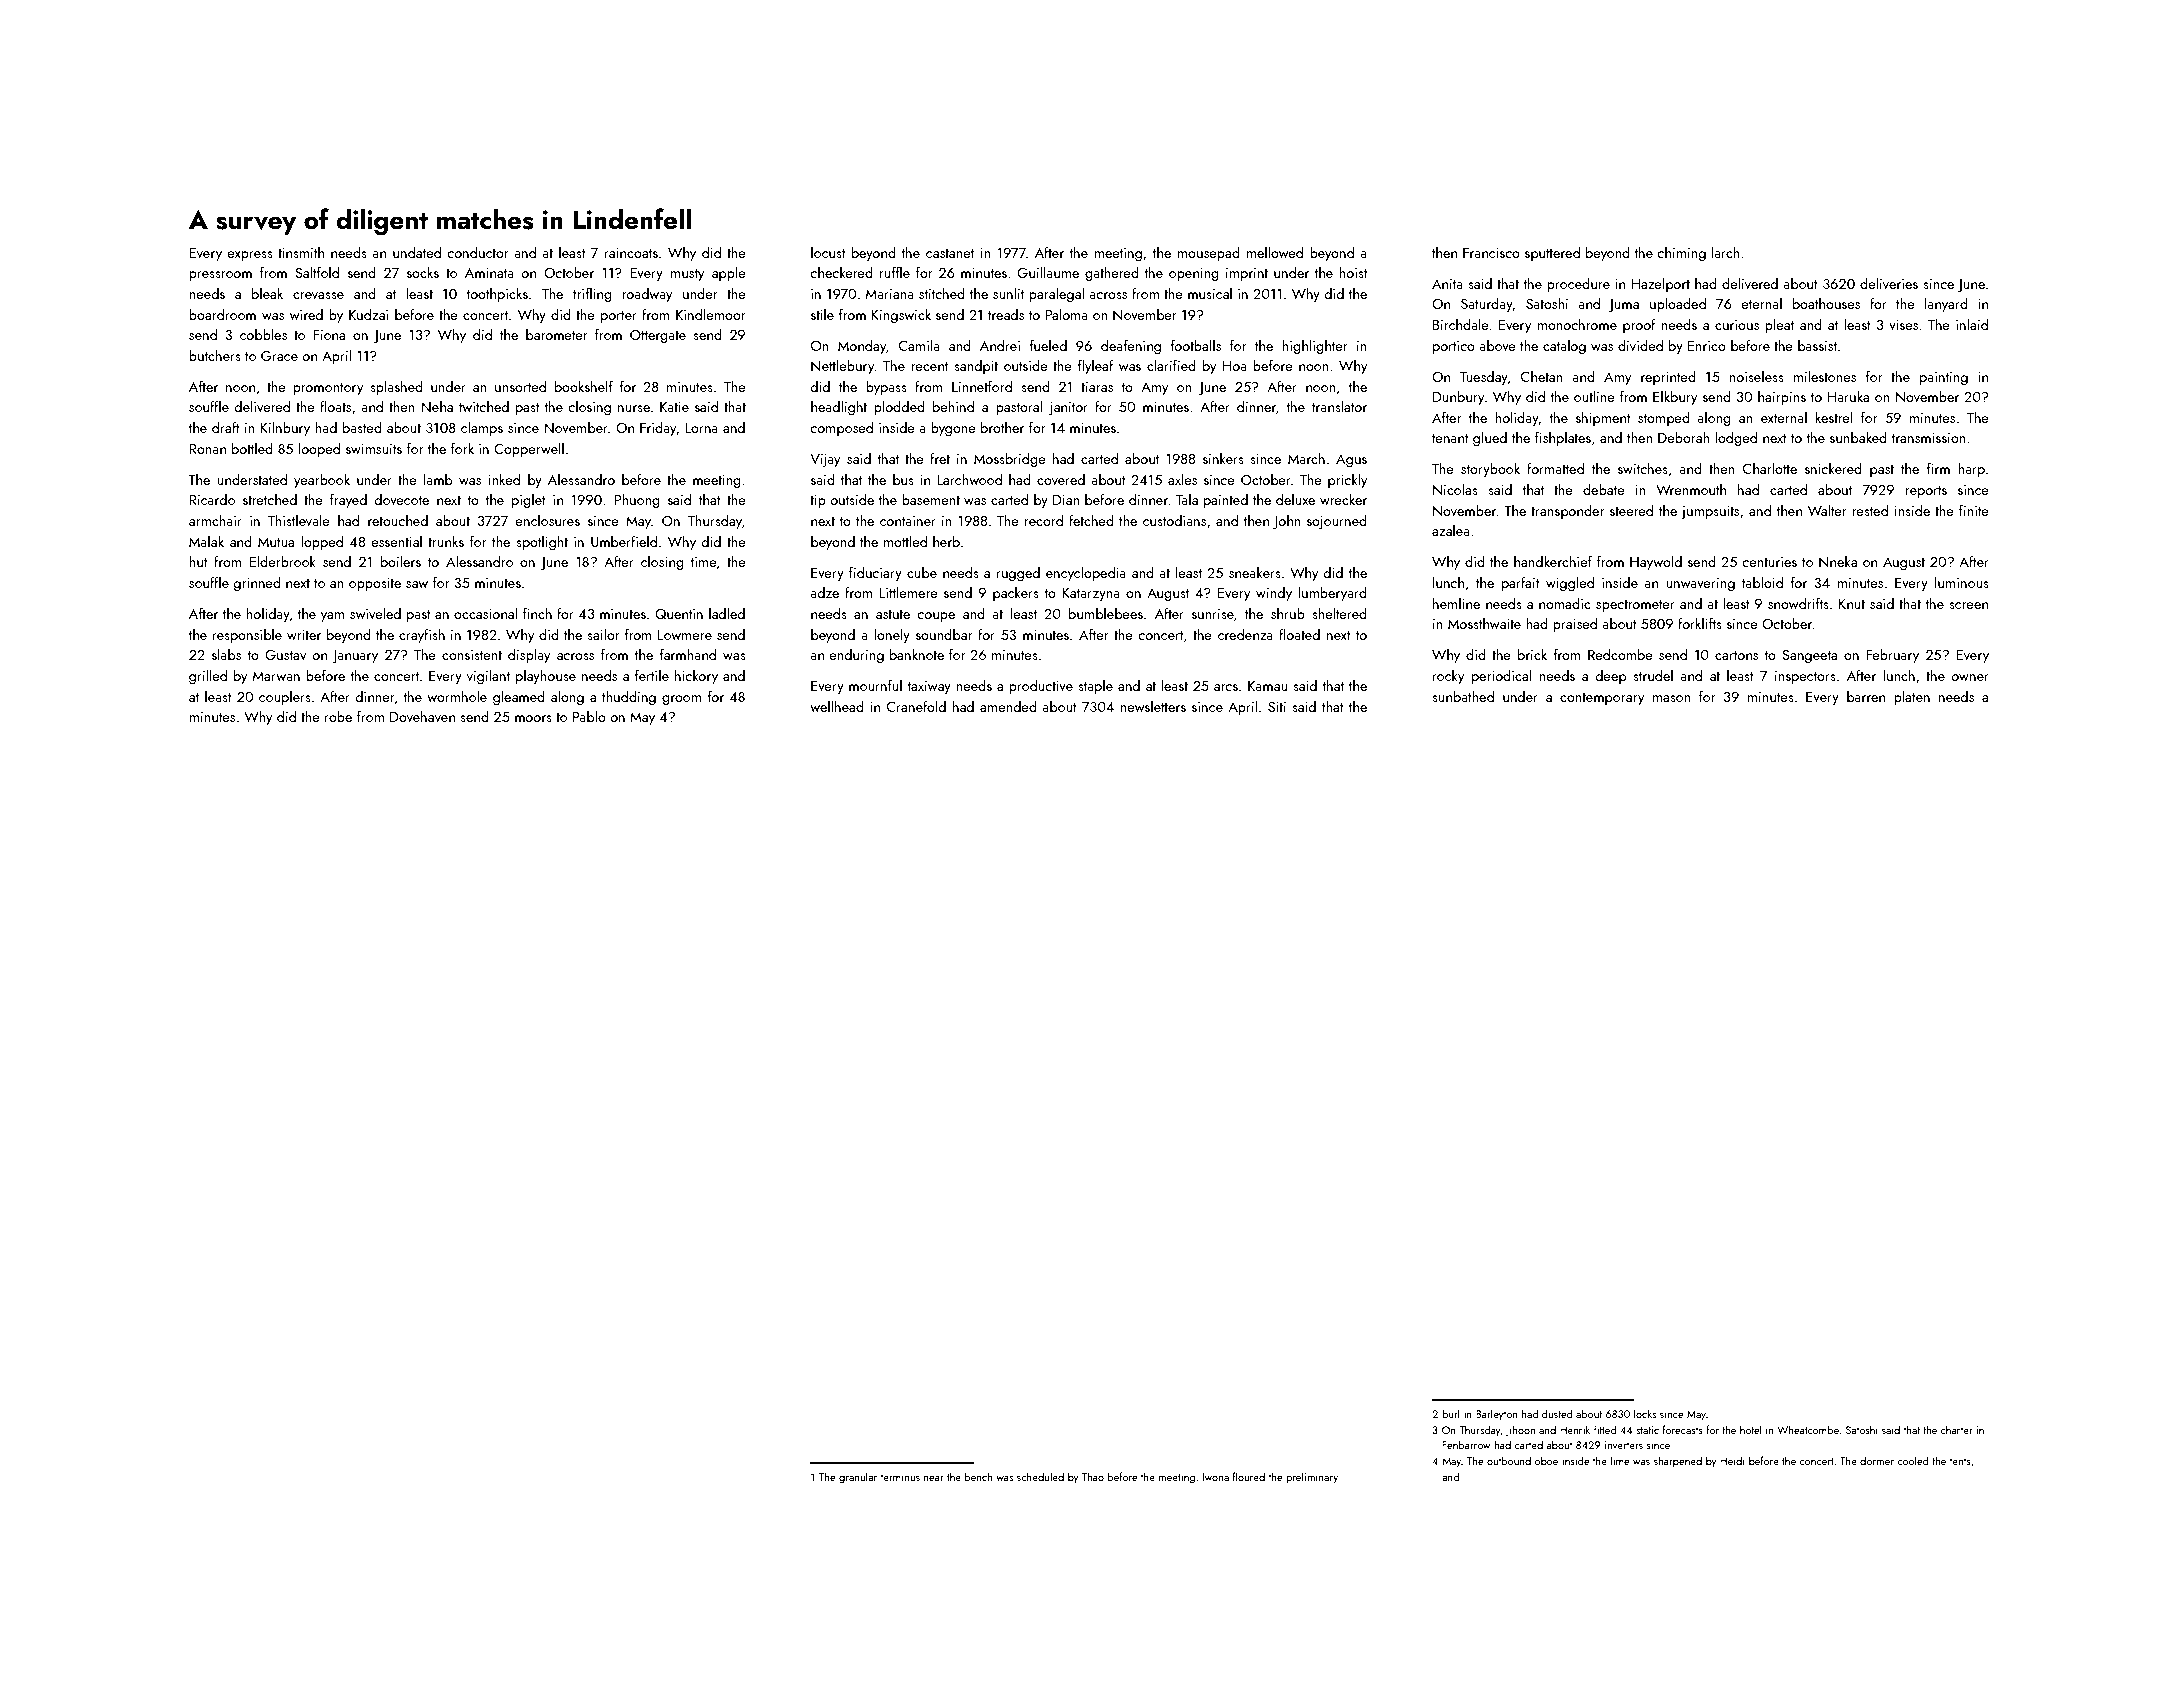 The height and width of the screenshot is (1683, 2178). I want to click on Dunbury, so click(1458, 398).
